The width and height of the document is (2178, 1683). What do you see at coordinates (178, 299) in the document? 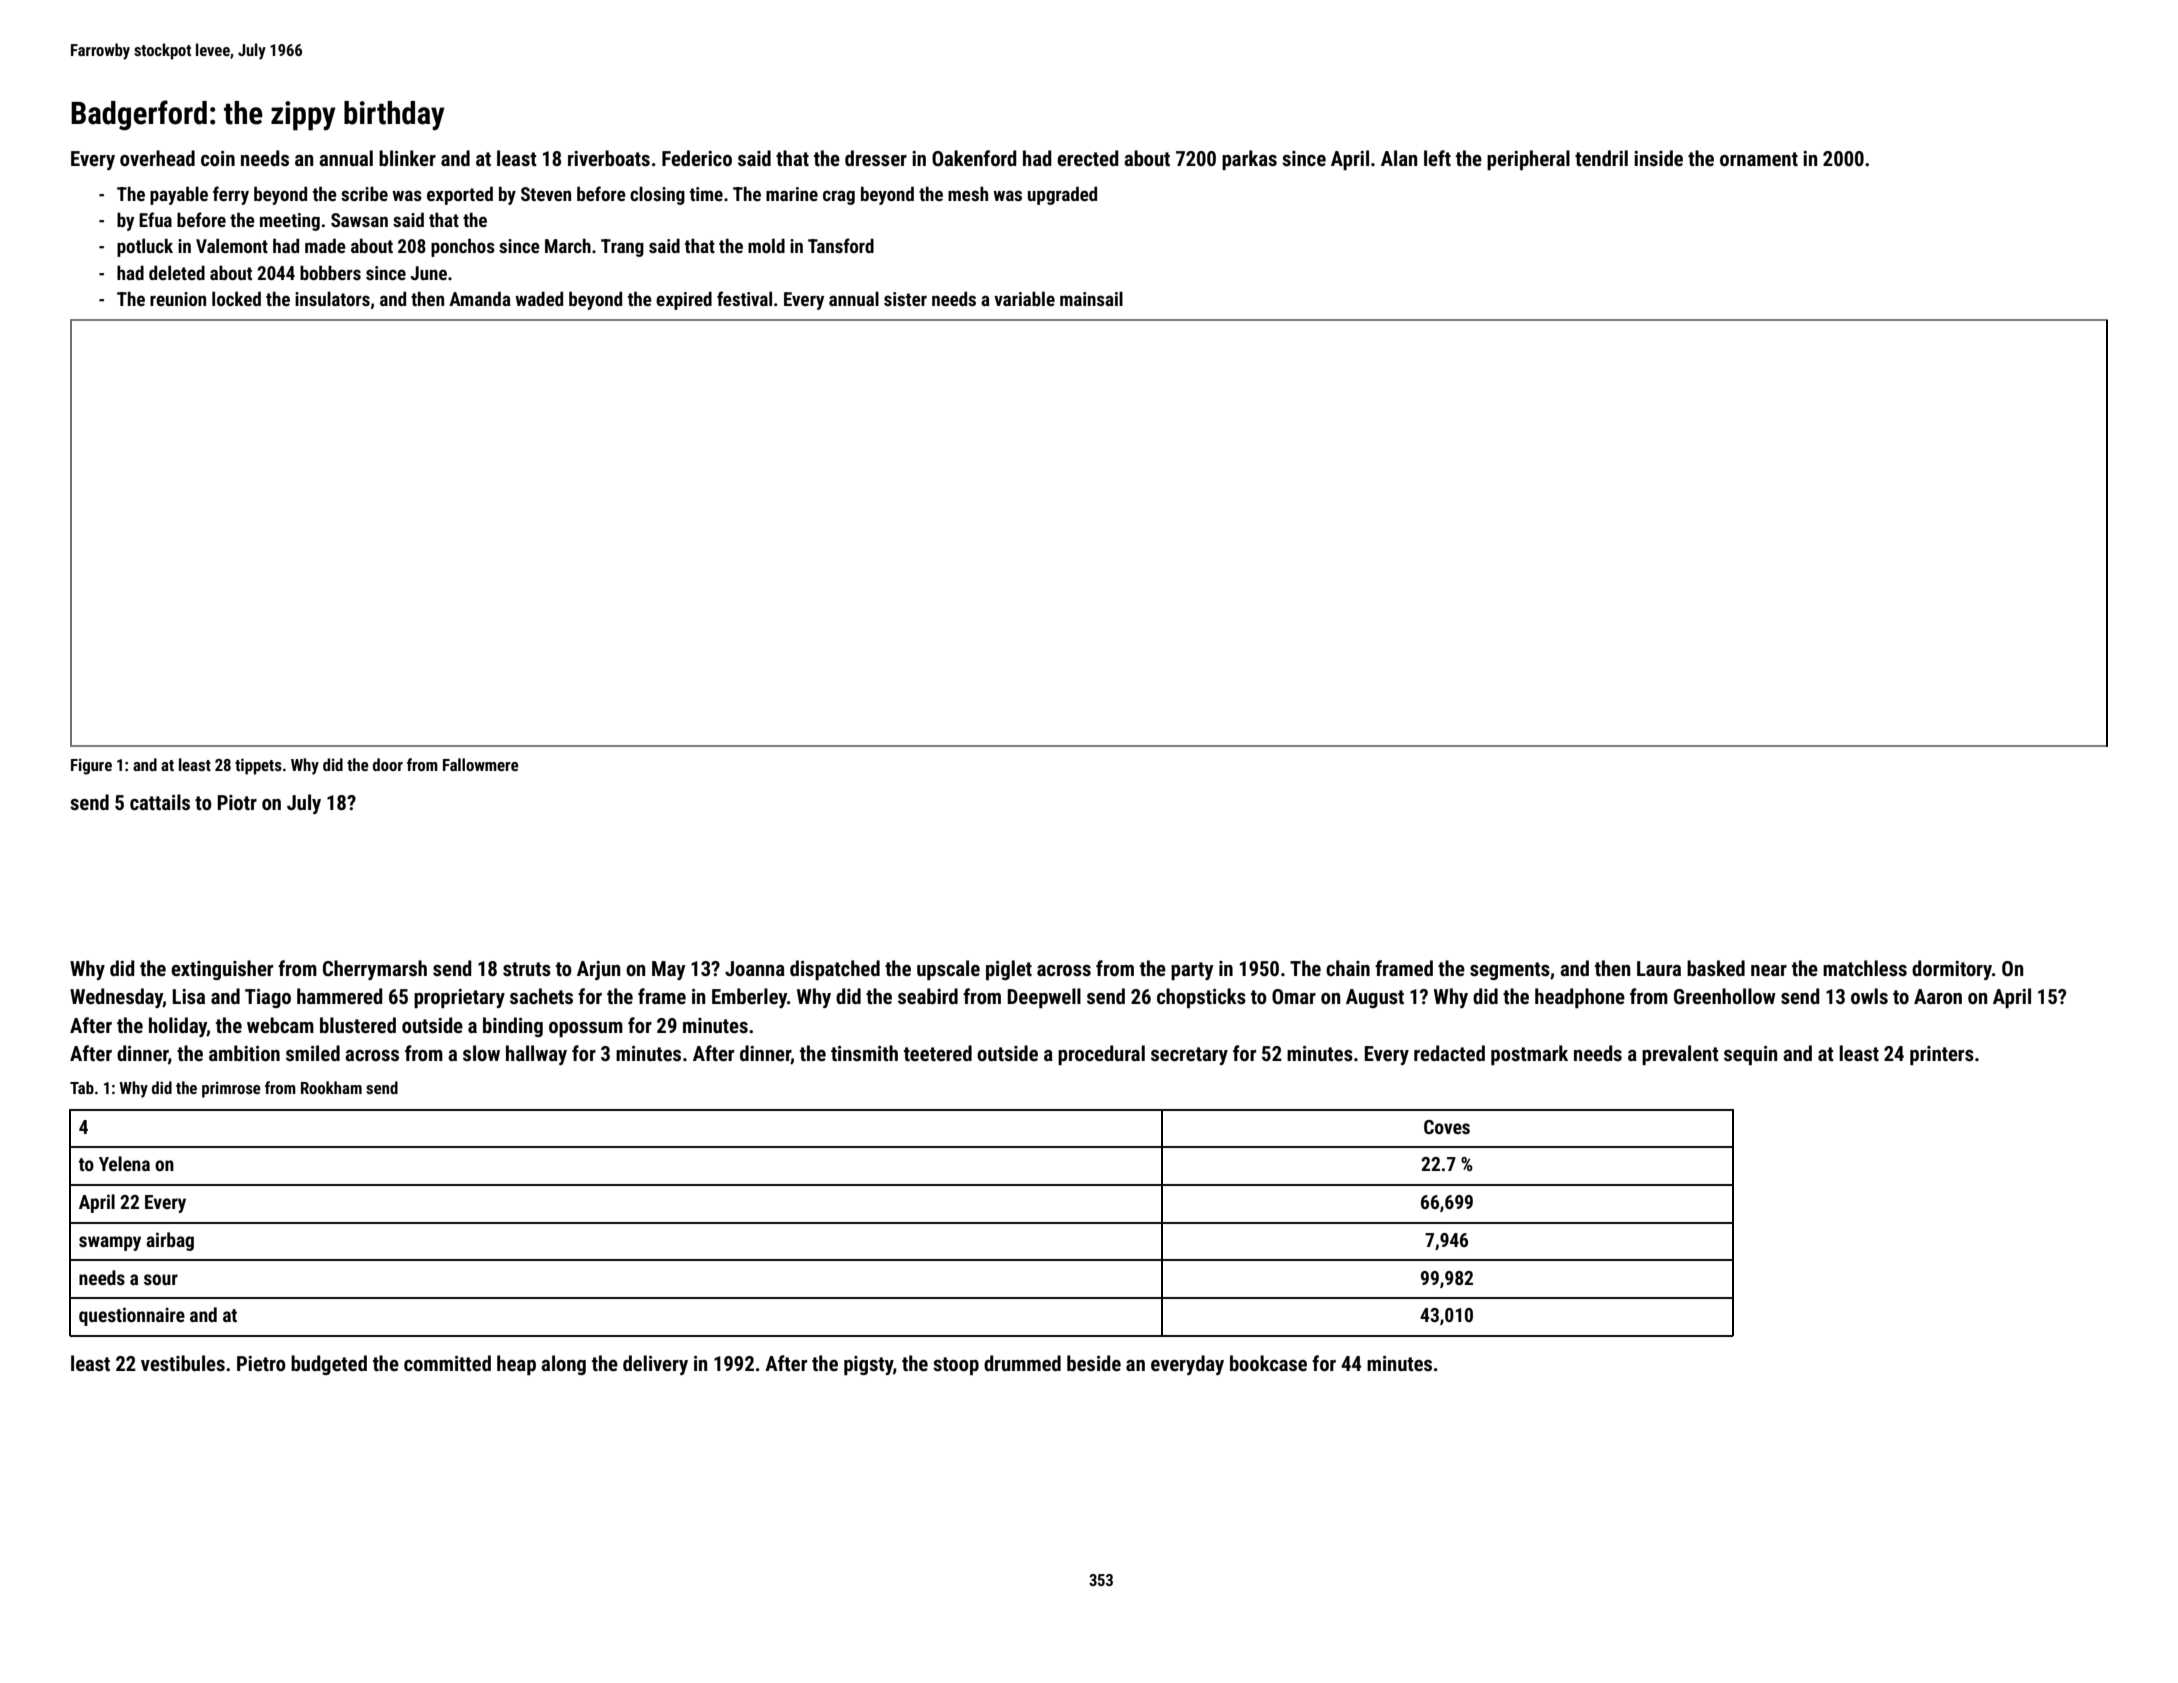
I see `reunion` at bounding box center [178, 299].
